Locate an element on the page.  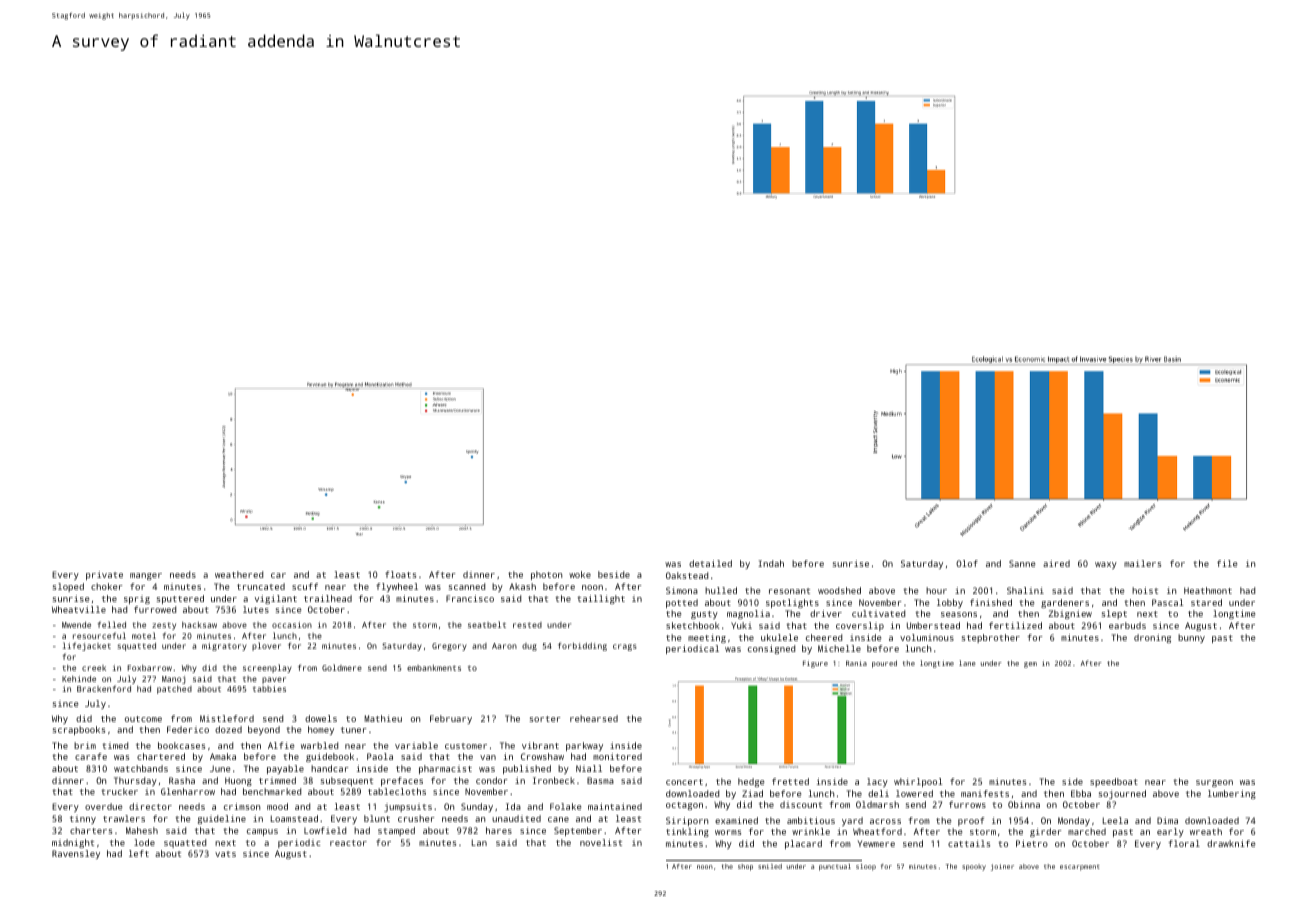
bunny is located at coordinates (1191, 638).
